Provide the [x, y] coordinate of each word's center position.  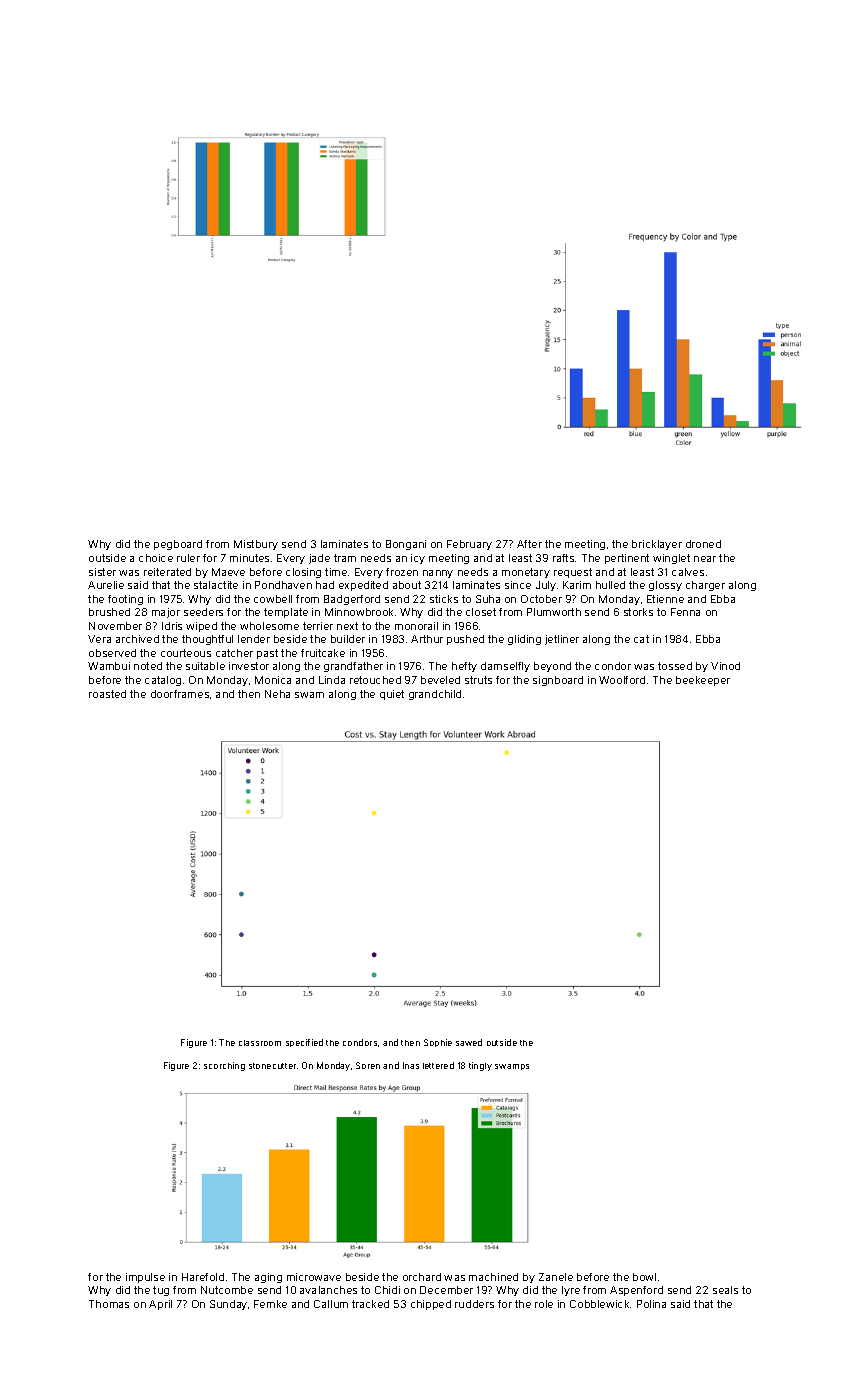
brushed [109, 612]
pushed [465, 640]
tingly [480, 1066]
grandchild [435, 695]
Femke [270, 1304]
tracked [370, 1304]
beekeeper [703, 681]
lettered [438, 1065]
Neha [277, 694]
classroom [260, 1043]
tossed [675, 666]
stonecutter [272, 1066]
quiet [392, 695]
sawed [469, 1042]
